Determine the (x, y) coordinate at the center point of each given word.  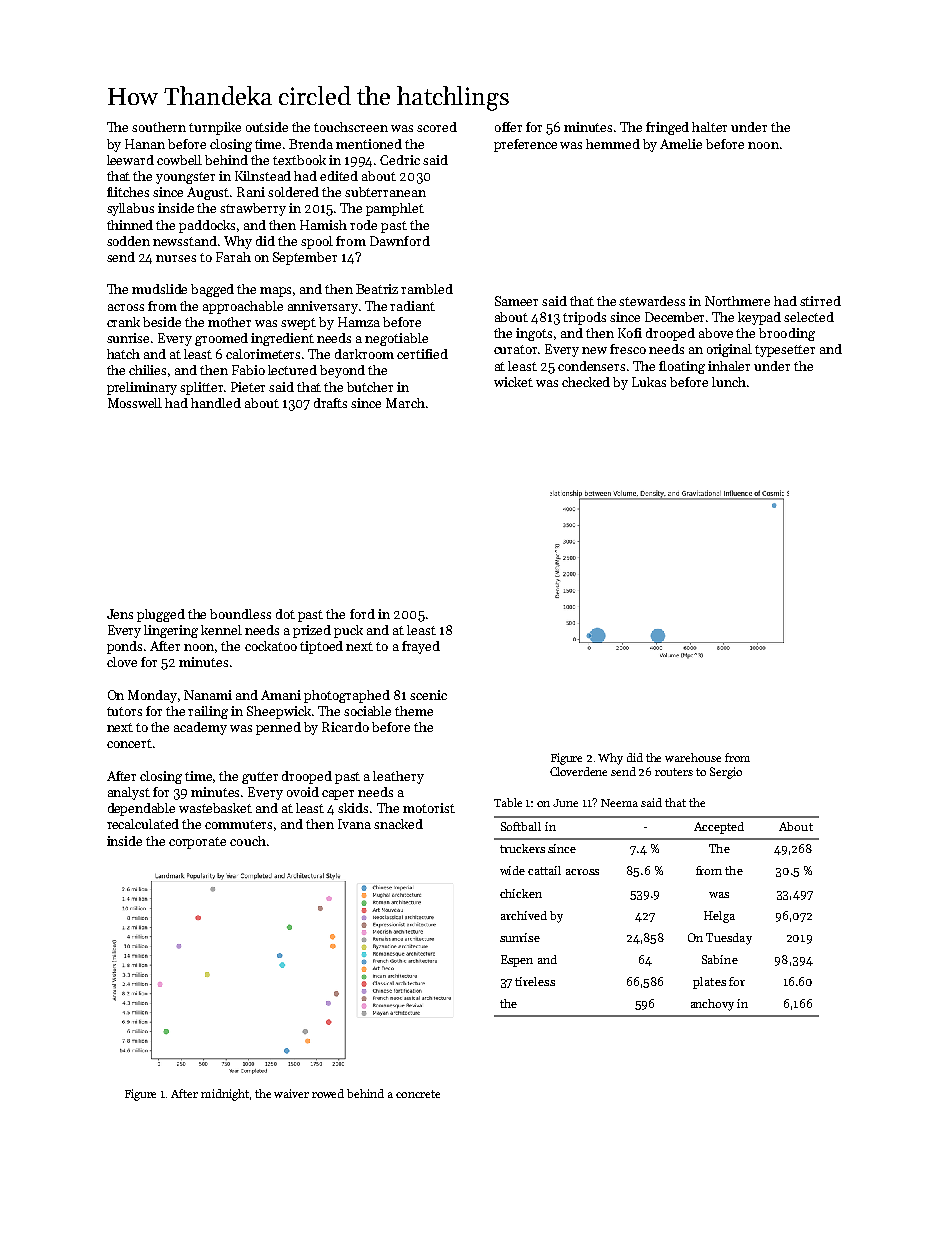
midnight (225, 1095)
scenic (428, 695)
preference (525, 145)
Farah (233, 257)
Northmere (737, 301)
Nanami (208, 695)
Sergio (726, 773)
